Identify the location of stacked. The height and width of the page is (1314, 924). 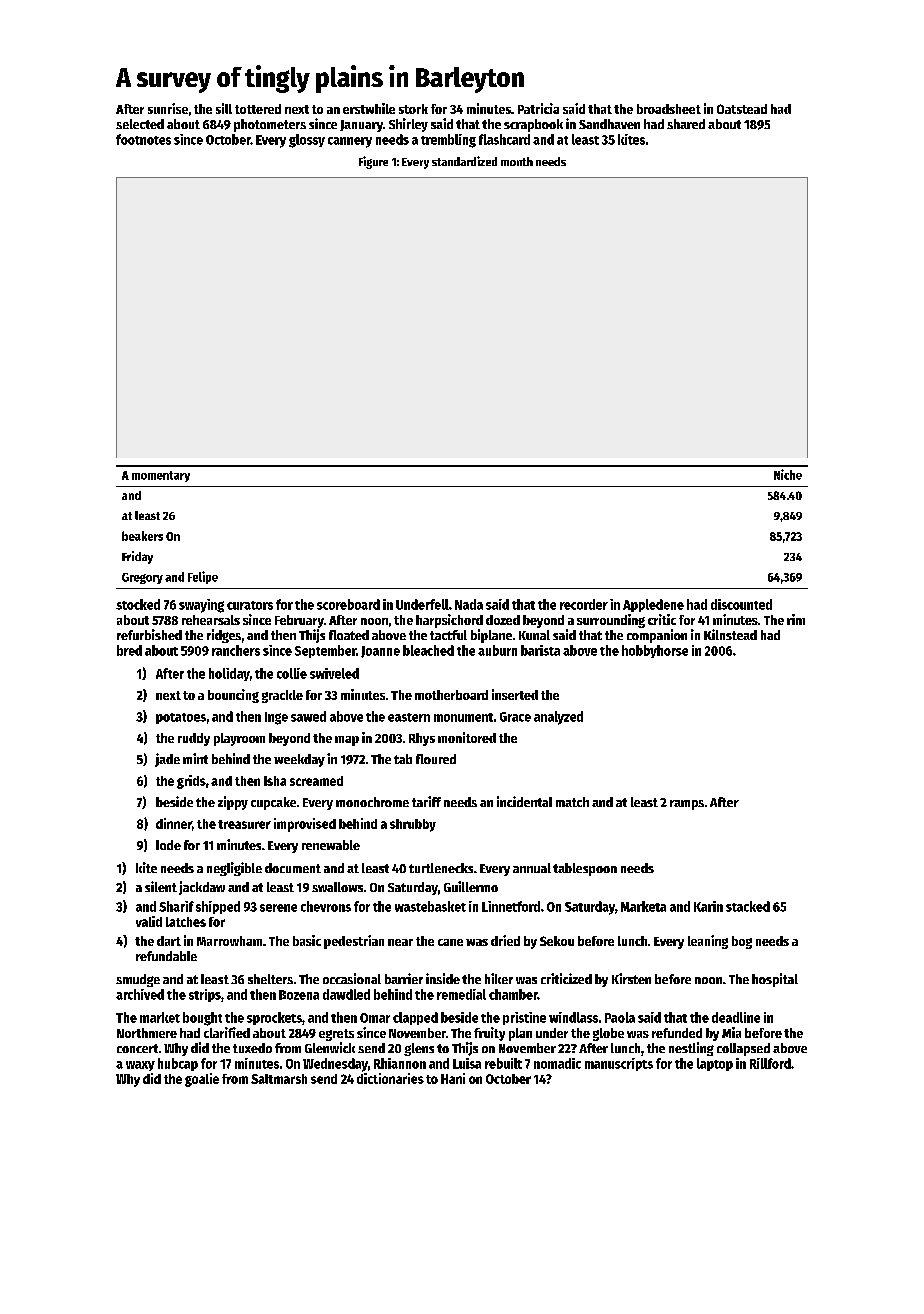
(748, 906).
